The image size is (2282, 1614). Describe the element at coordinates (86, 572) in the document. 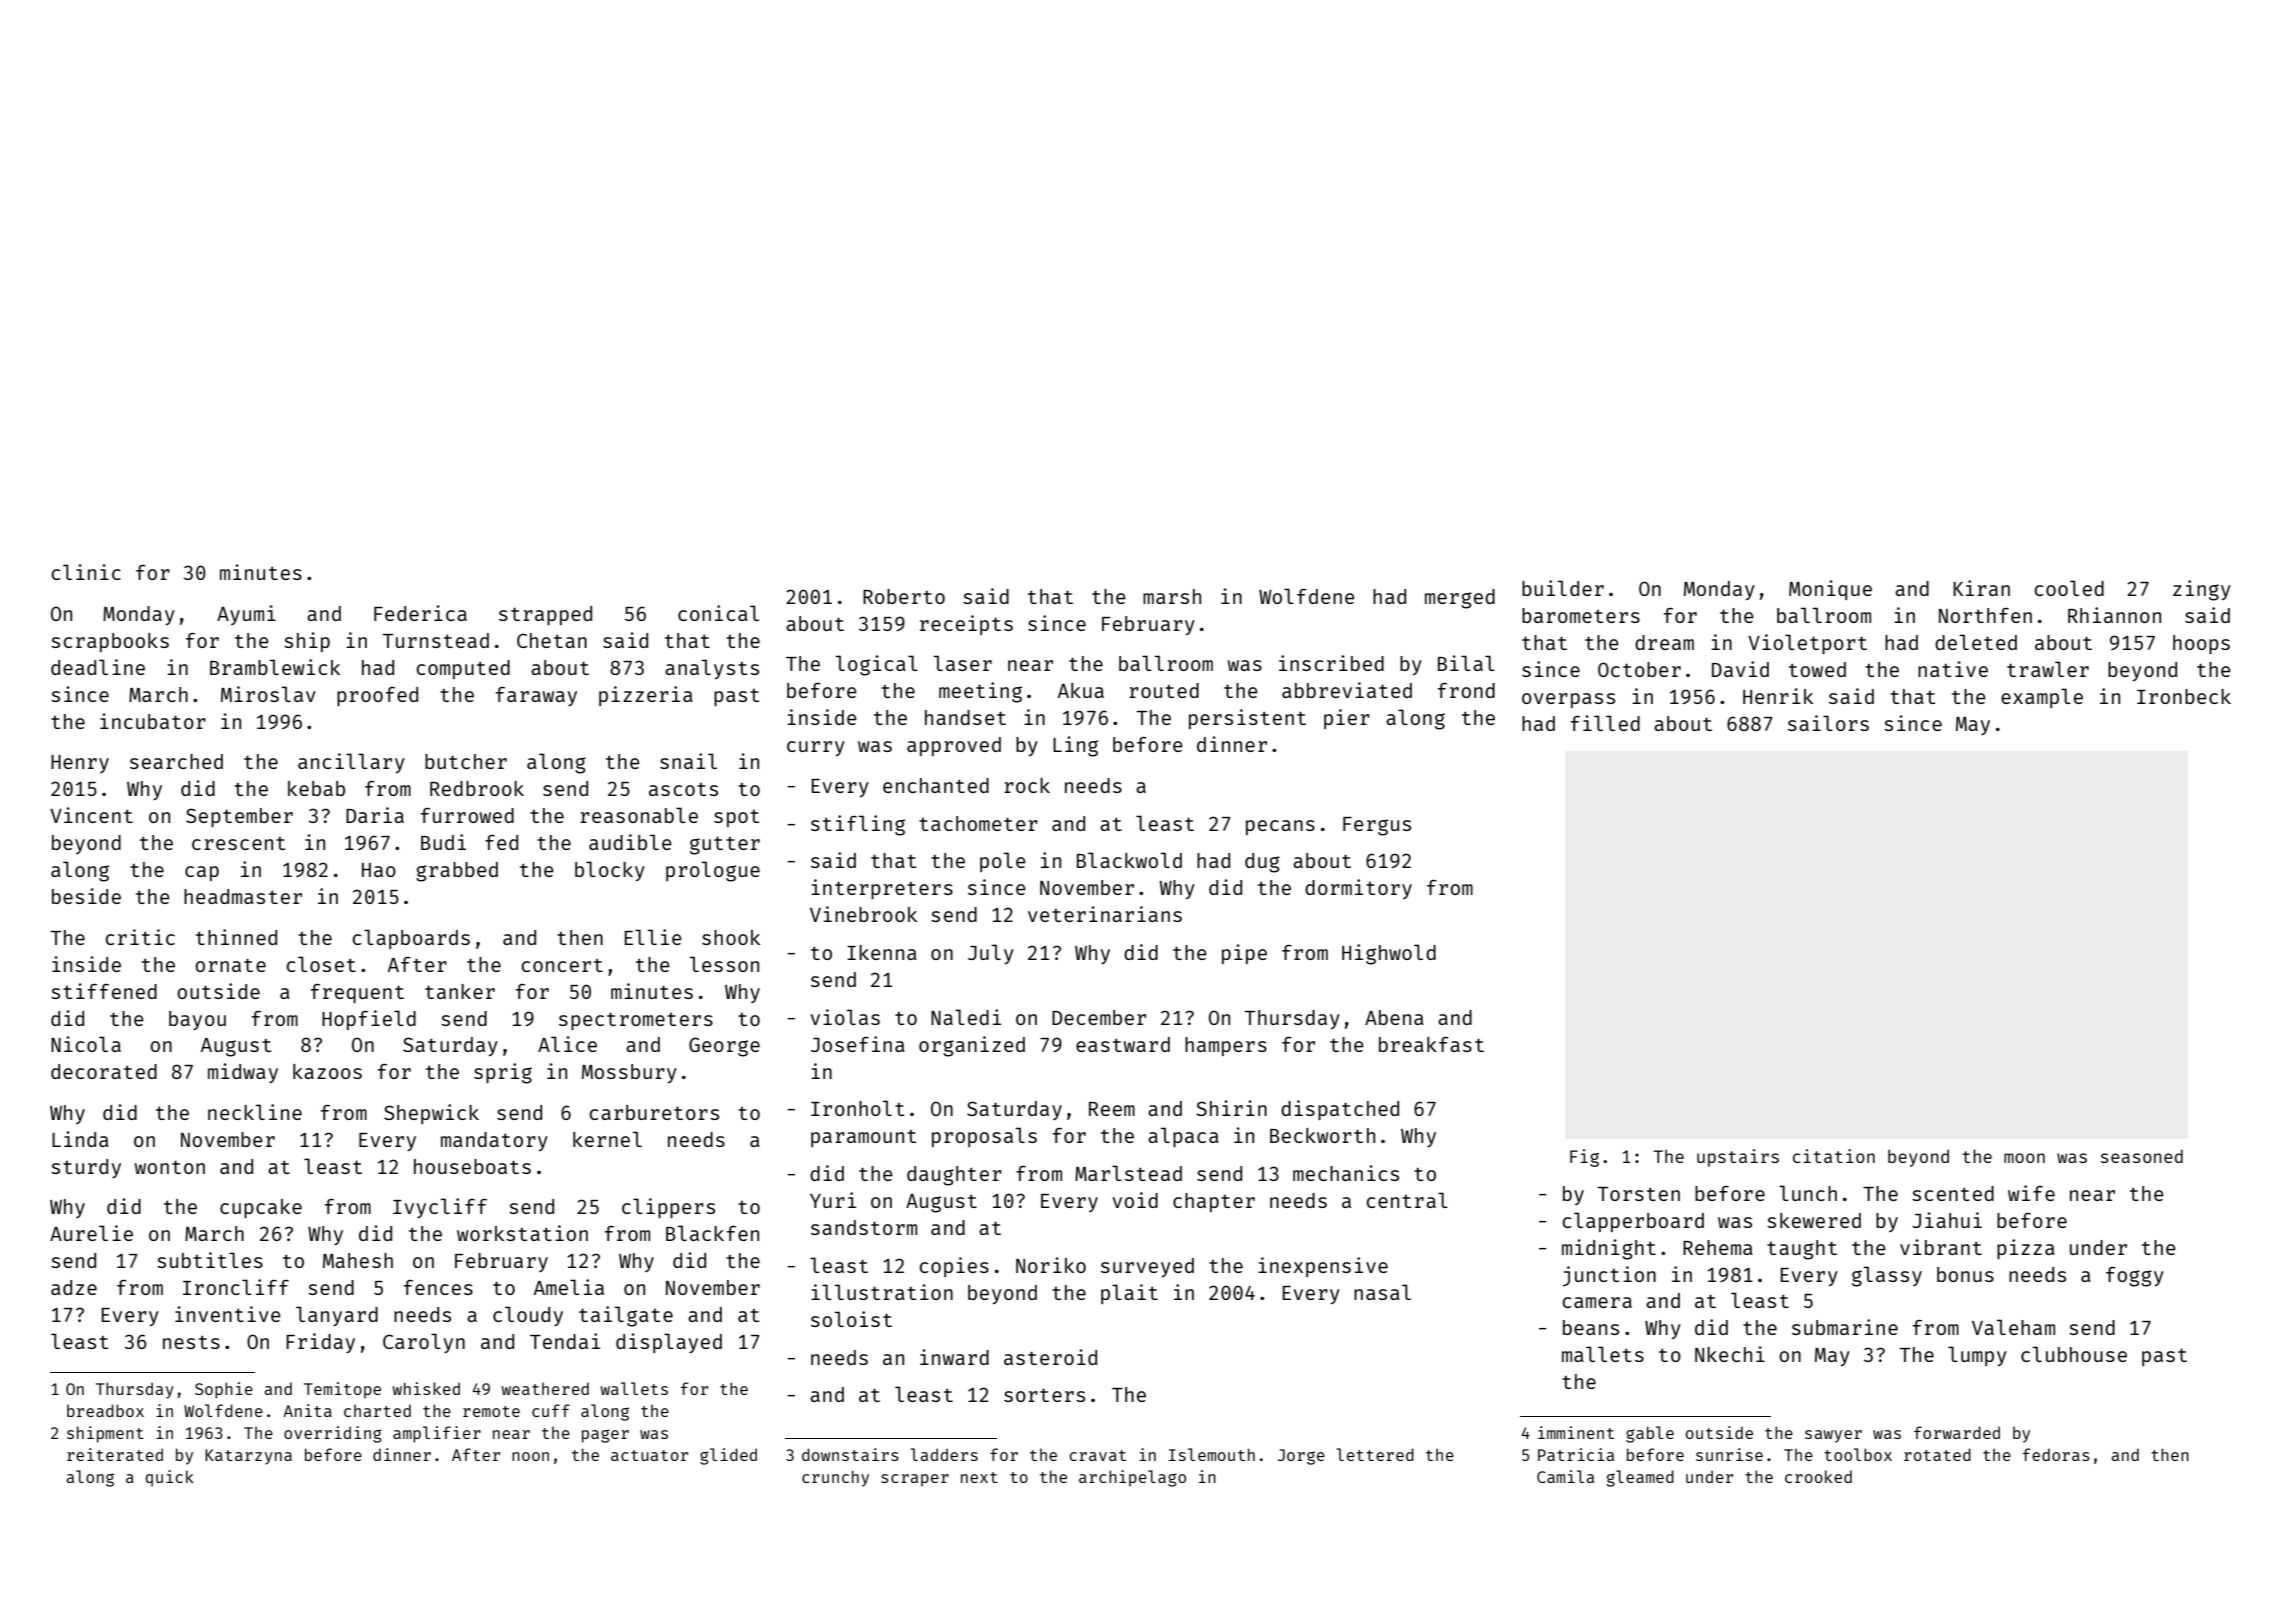

I see `clinic` at that location.
